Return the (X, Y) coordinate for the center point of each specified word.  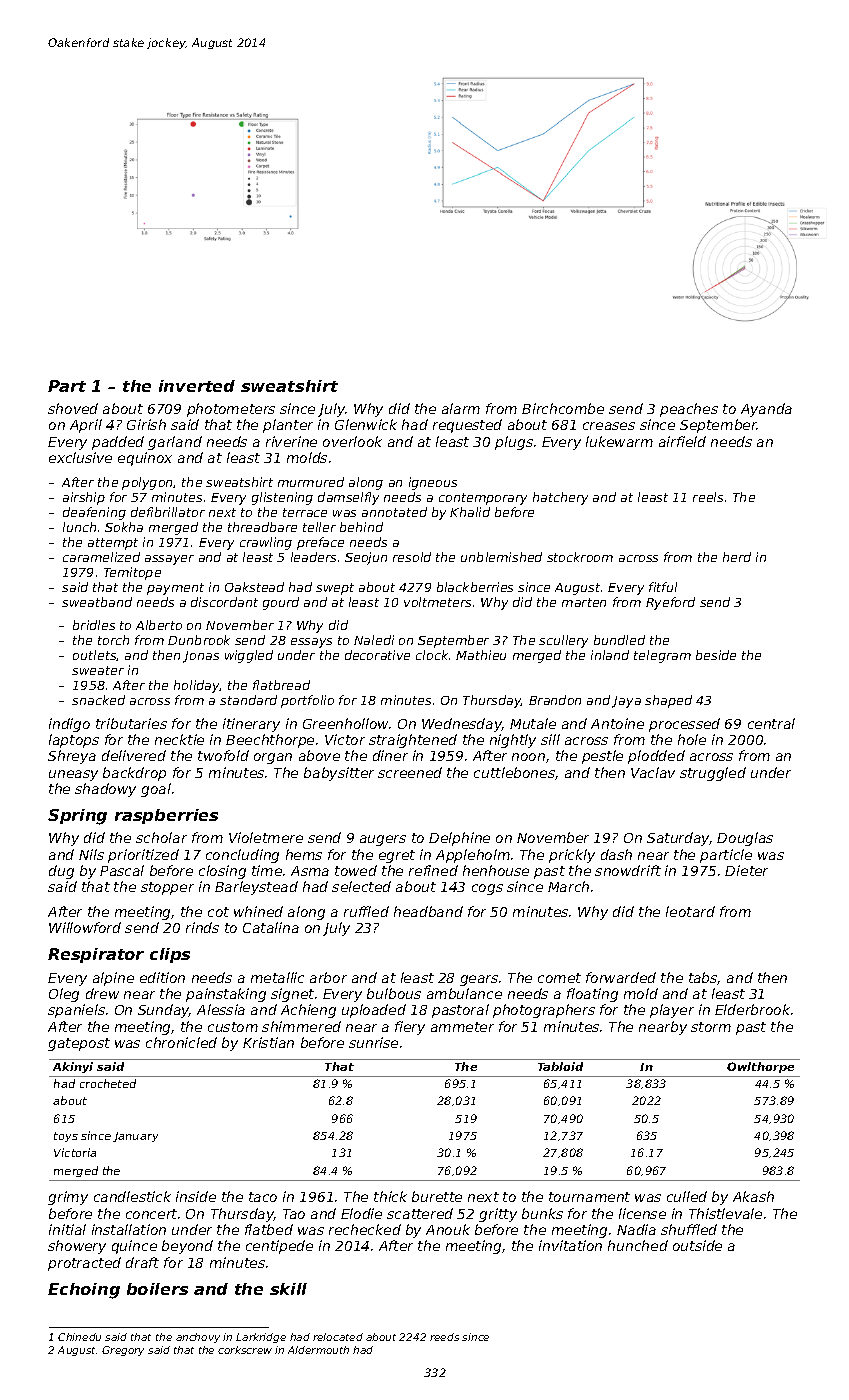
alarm (461, 408)
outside (697, 1245)
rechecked (365, 1229)
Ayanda (766, 410)
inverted (197, 386)
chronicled (181, 1042)
